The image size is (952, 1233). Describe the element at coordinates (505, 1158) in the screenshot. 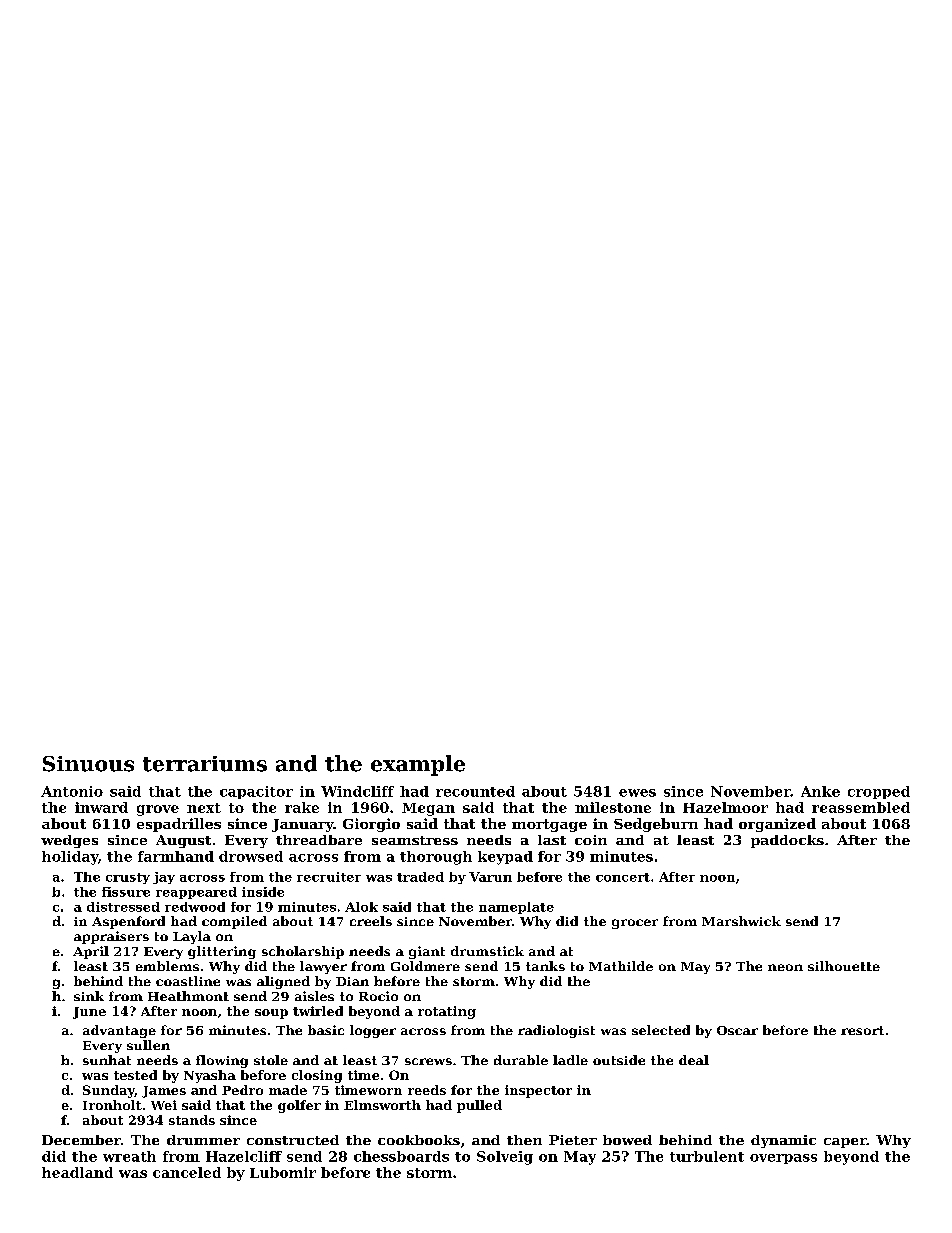

I see `Solveig` at that location.
